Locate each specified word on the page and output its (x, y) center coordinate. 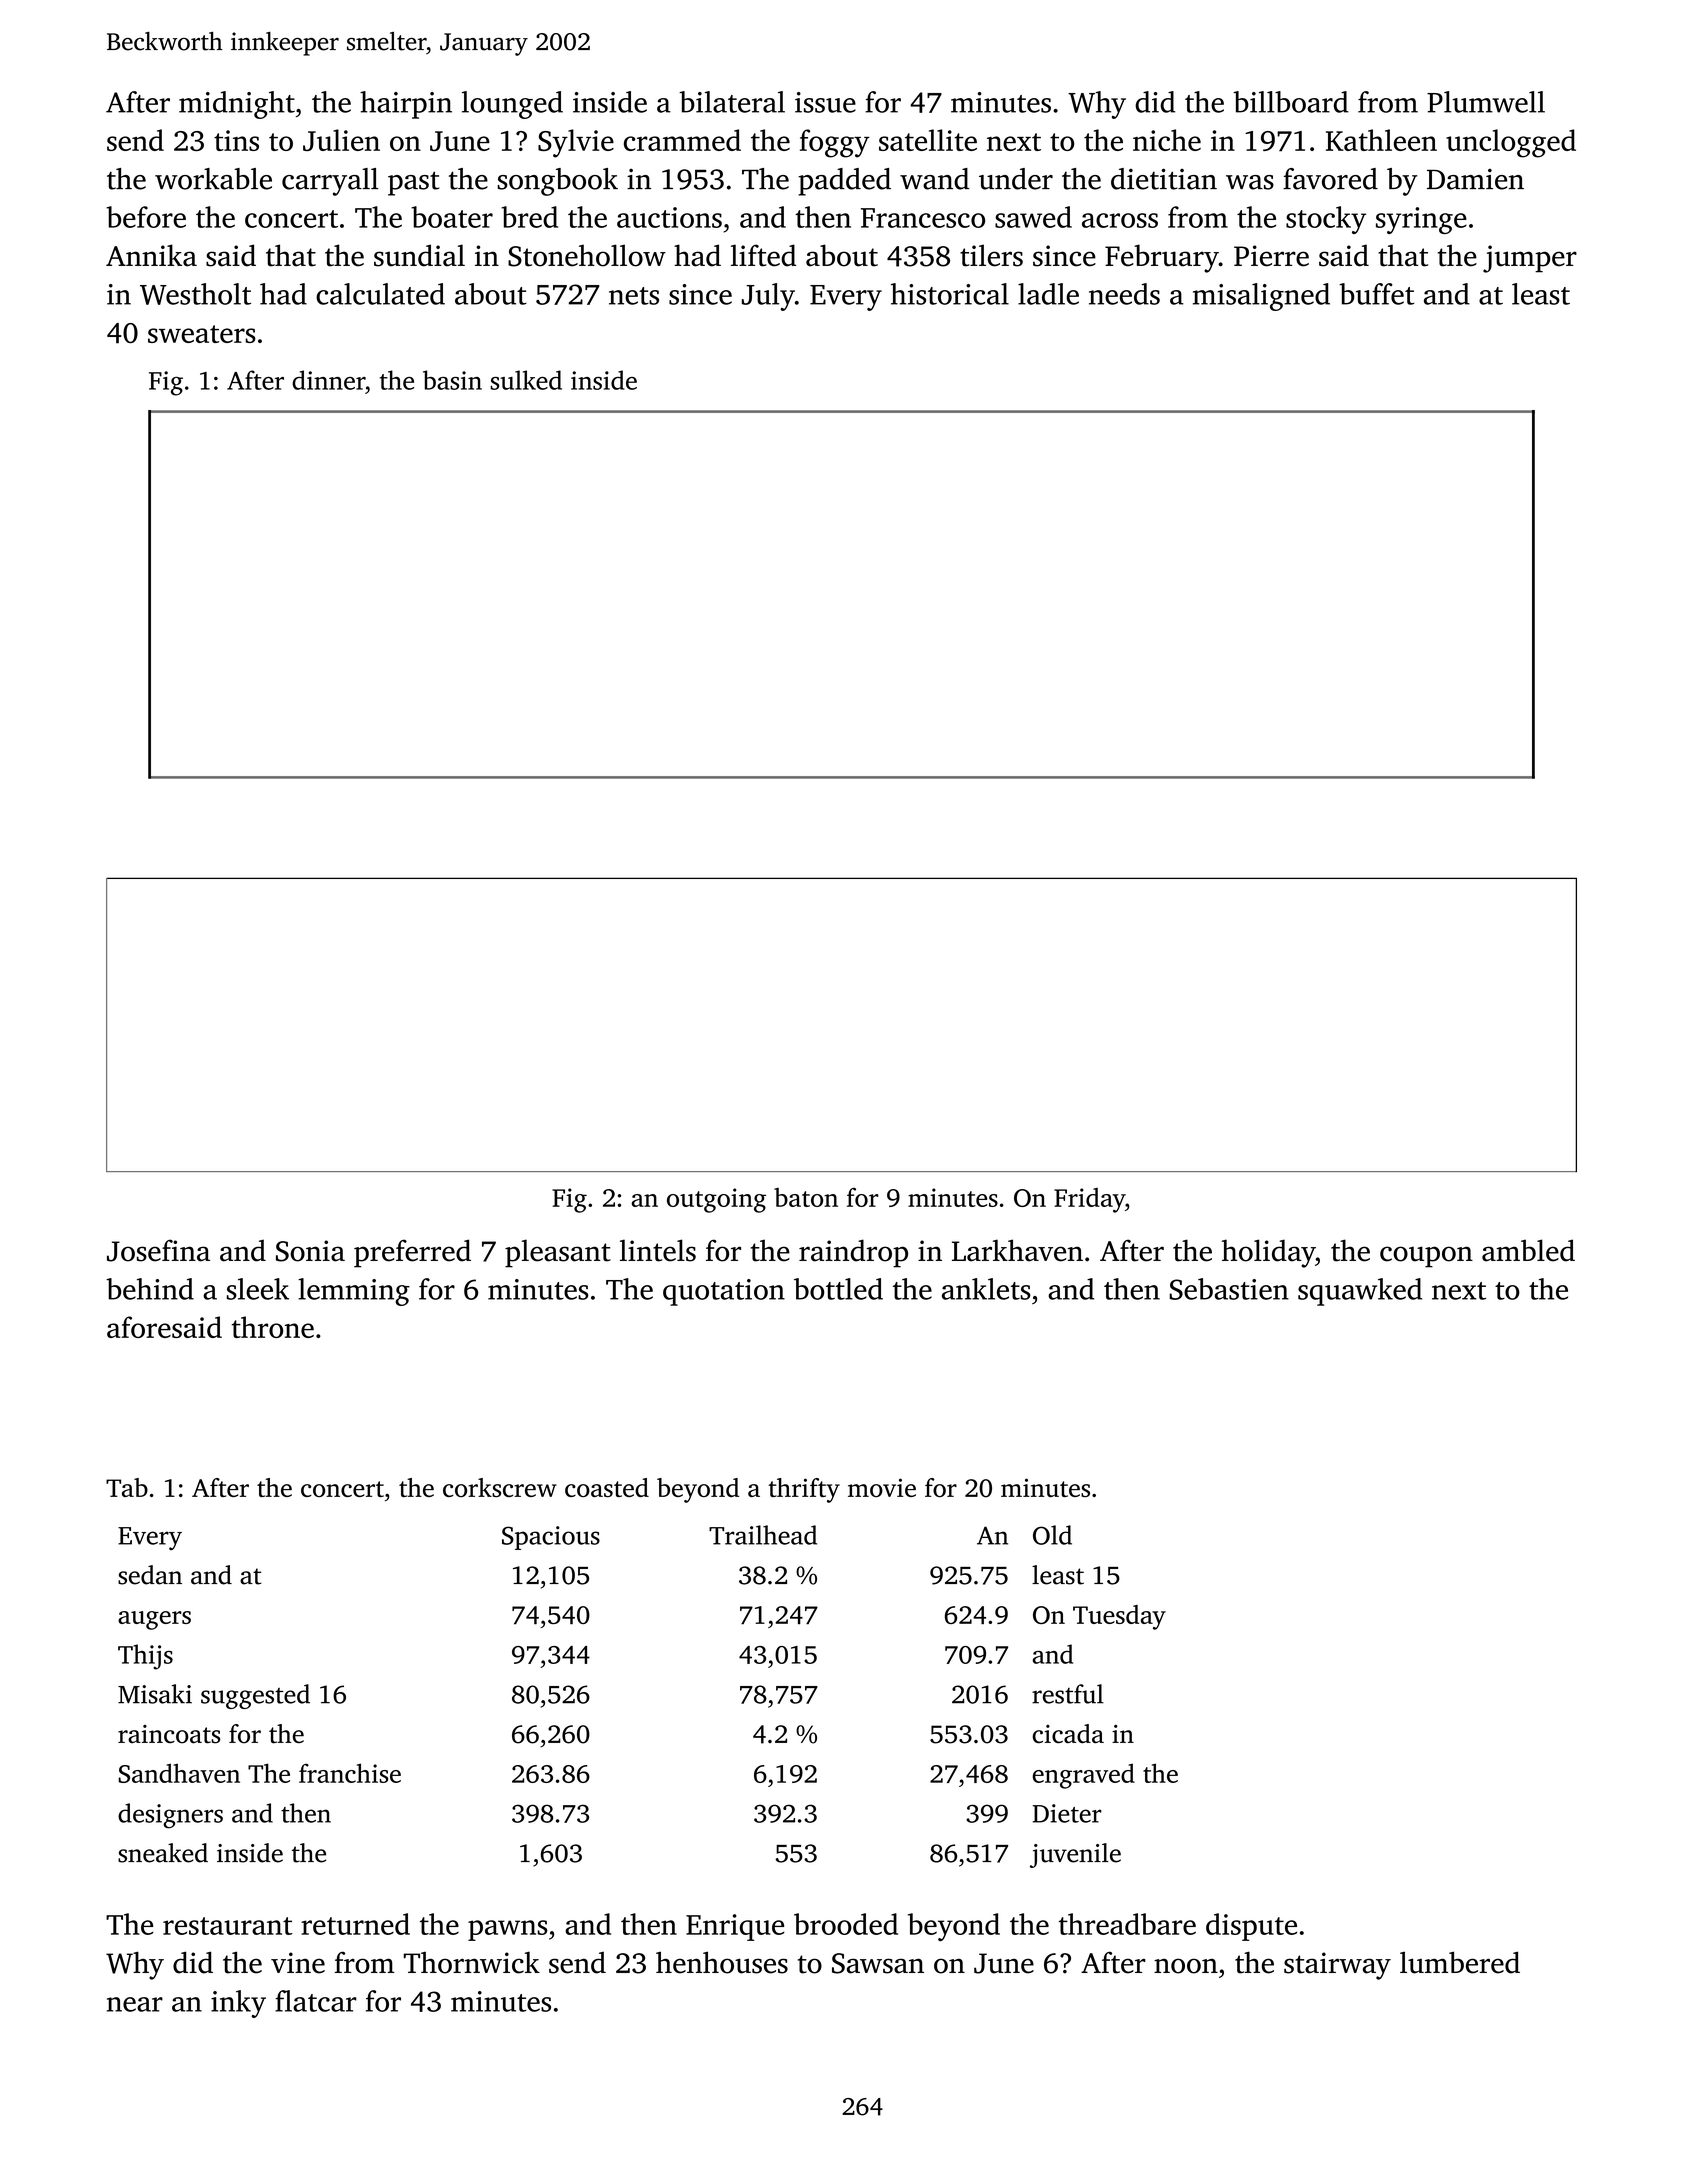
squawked (1360, 1292)
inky (238, 2004)
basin (452, 380)
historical (950, 294)
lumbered (1460, 1962)
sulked (526, 380)
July (768, 297)
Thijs (145, 1657)
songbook (557, 182)
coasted (607, 1487)
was (1250, 182)
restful (1068, 1694)
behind (150, 1289)
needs (1124, 294)
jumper (1530, 259)
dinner (328, 380)
